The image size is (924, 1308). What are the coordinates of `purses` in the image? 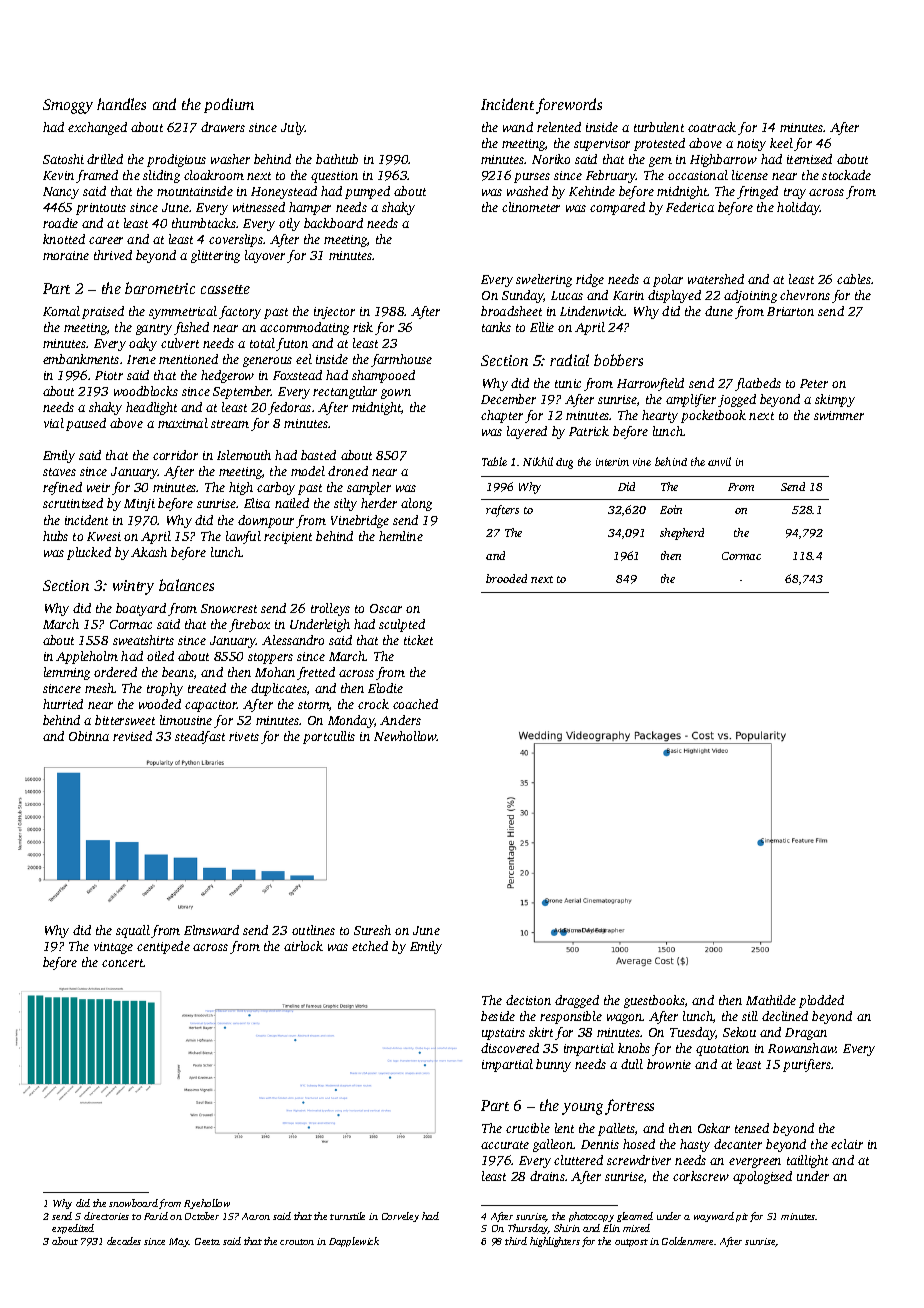 It's located at (532, 178).
